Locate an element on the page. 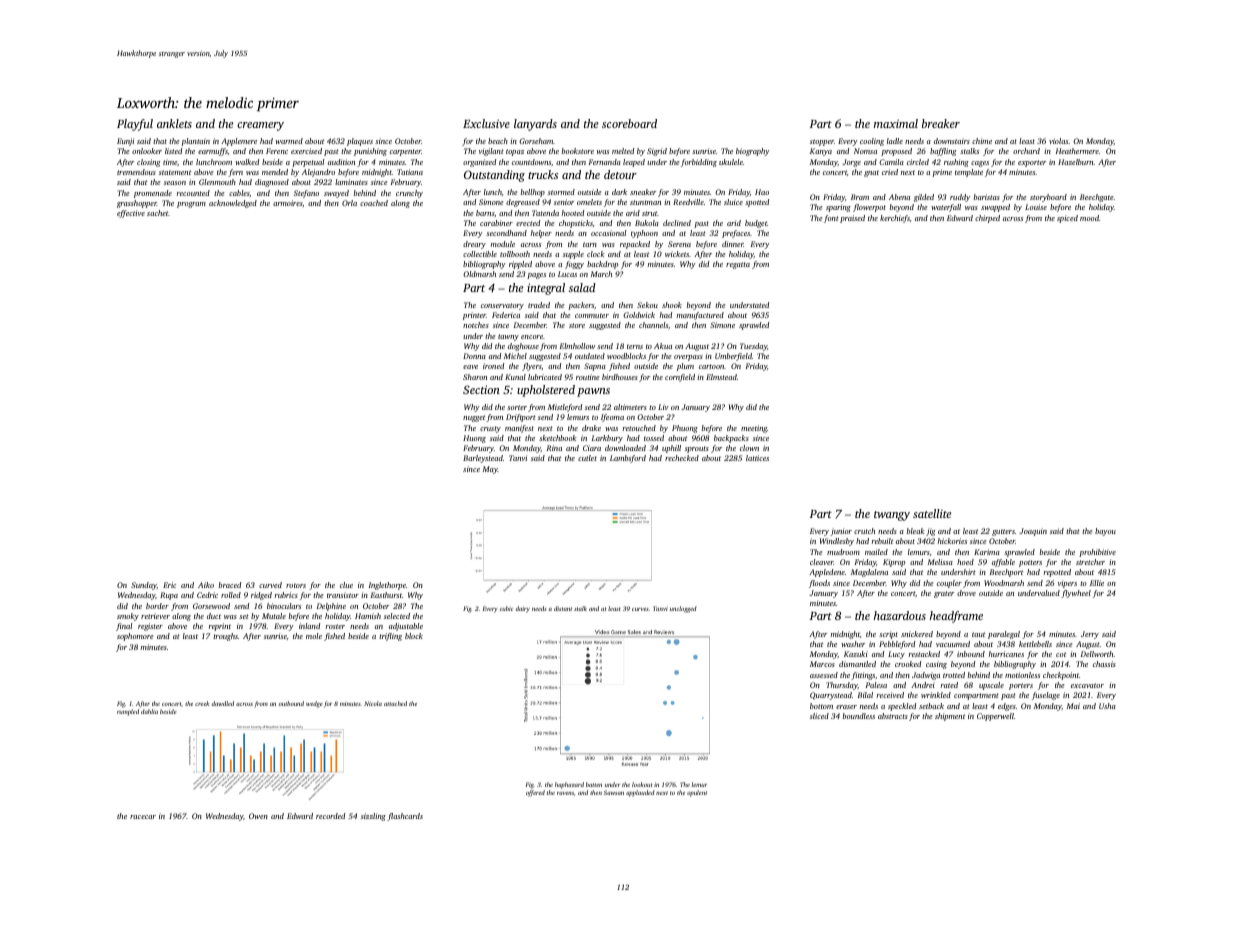 The width and height of the document is (1233, 952). bayou is located at coordinates (1105, 532).
